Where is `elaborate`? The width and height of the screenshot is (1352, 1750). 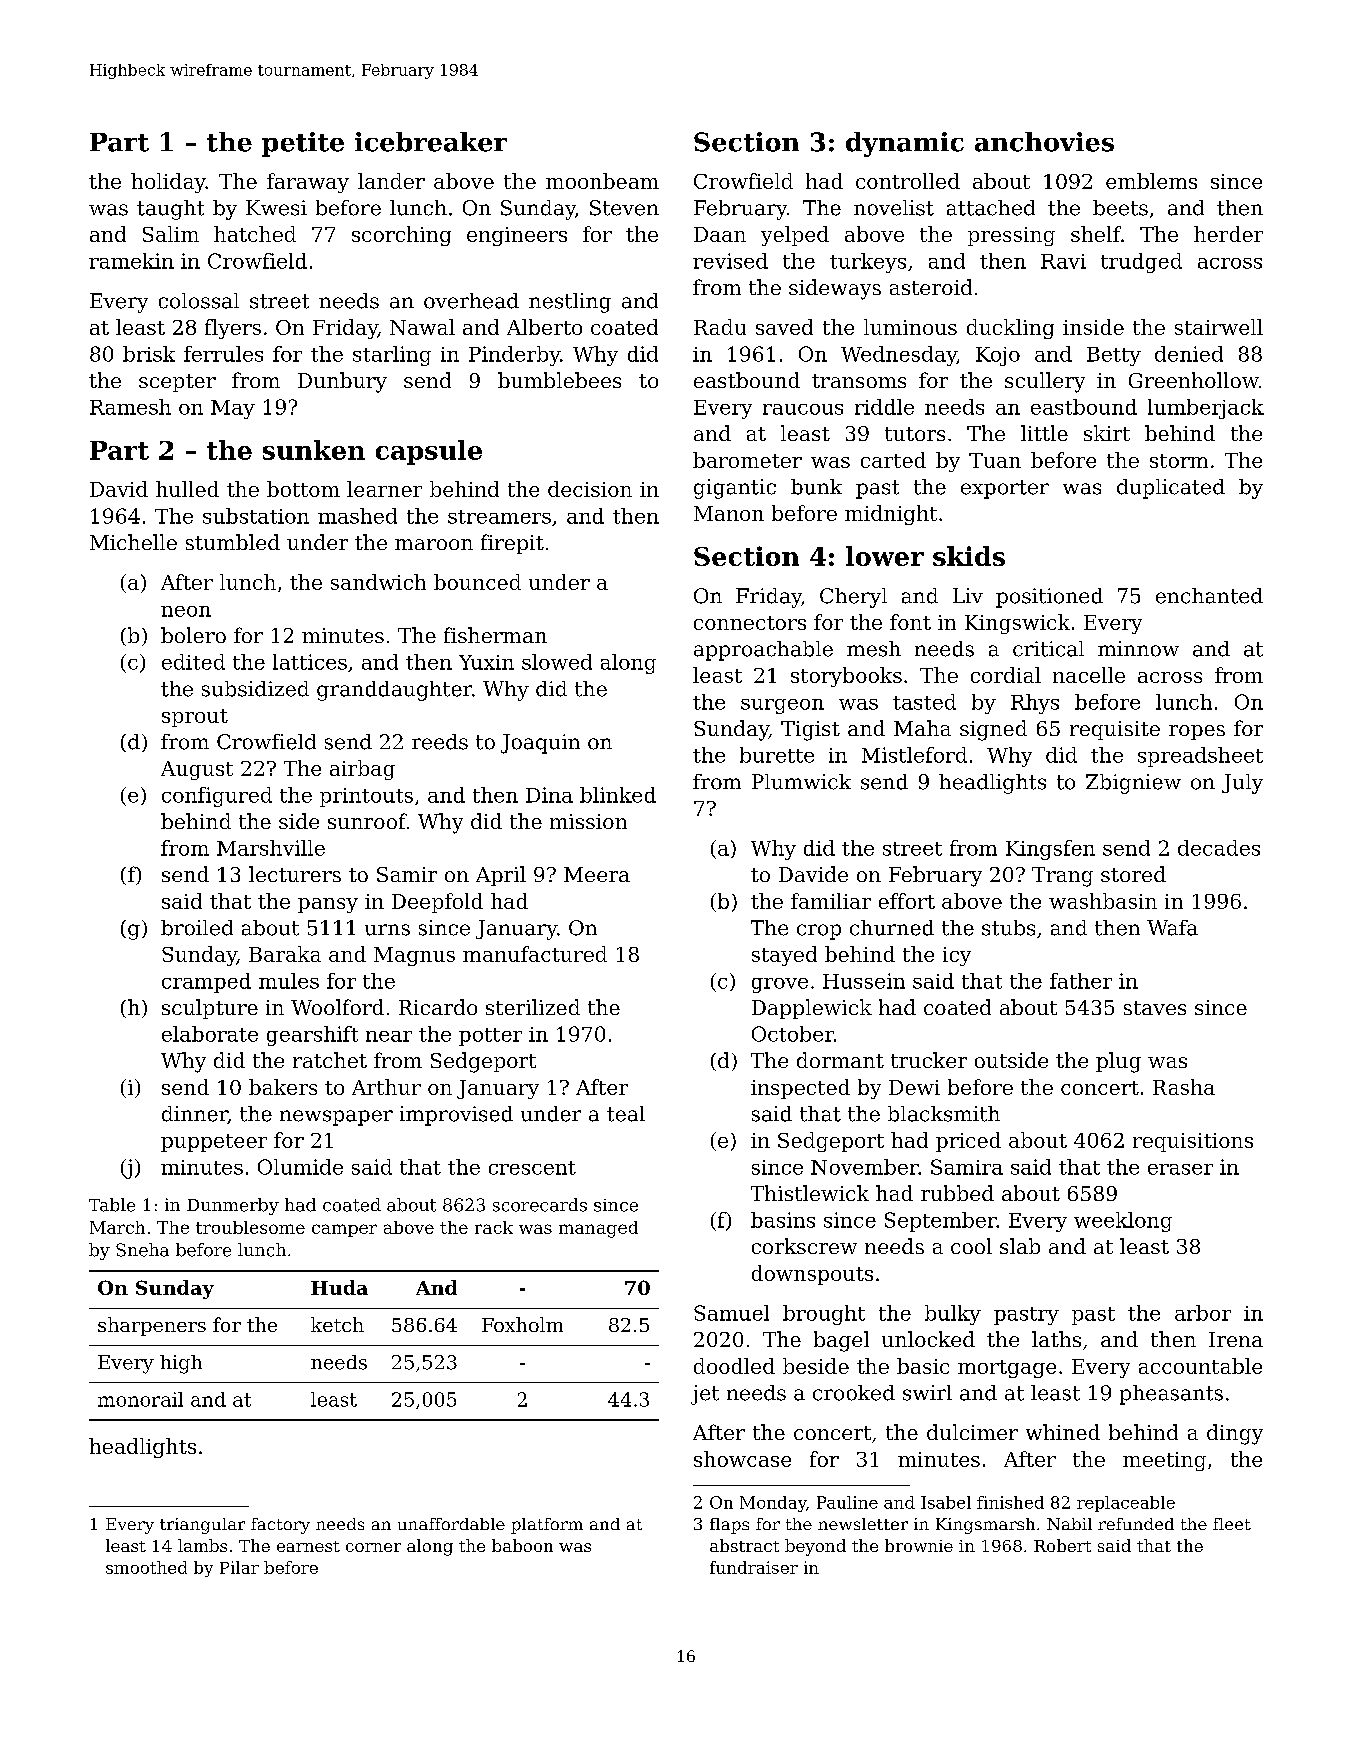 elaborate is located at coordinates (210, 1034).
